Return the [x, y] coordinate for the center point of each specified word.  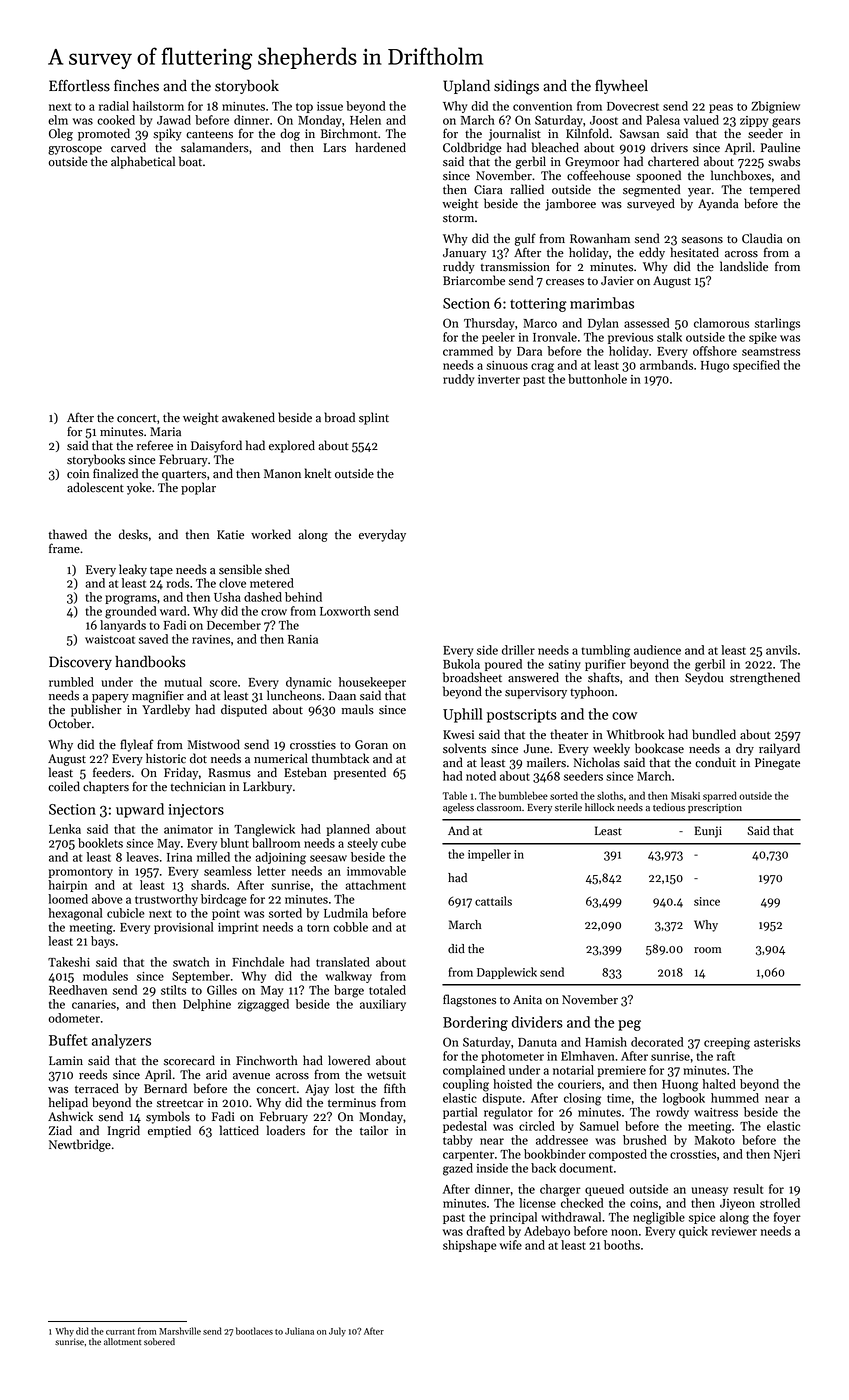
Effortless [79, 85]
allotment [122, 1341]
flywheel [621, 86]
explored [292, 446]
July [337, 1332]
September [201, 977]
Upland [466, 86]
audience [657, 650]
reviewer [734, 1231]
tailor [374, 1130]
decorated [657, 1042]
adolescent [95, 487]
